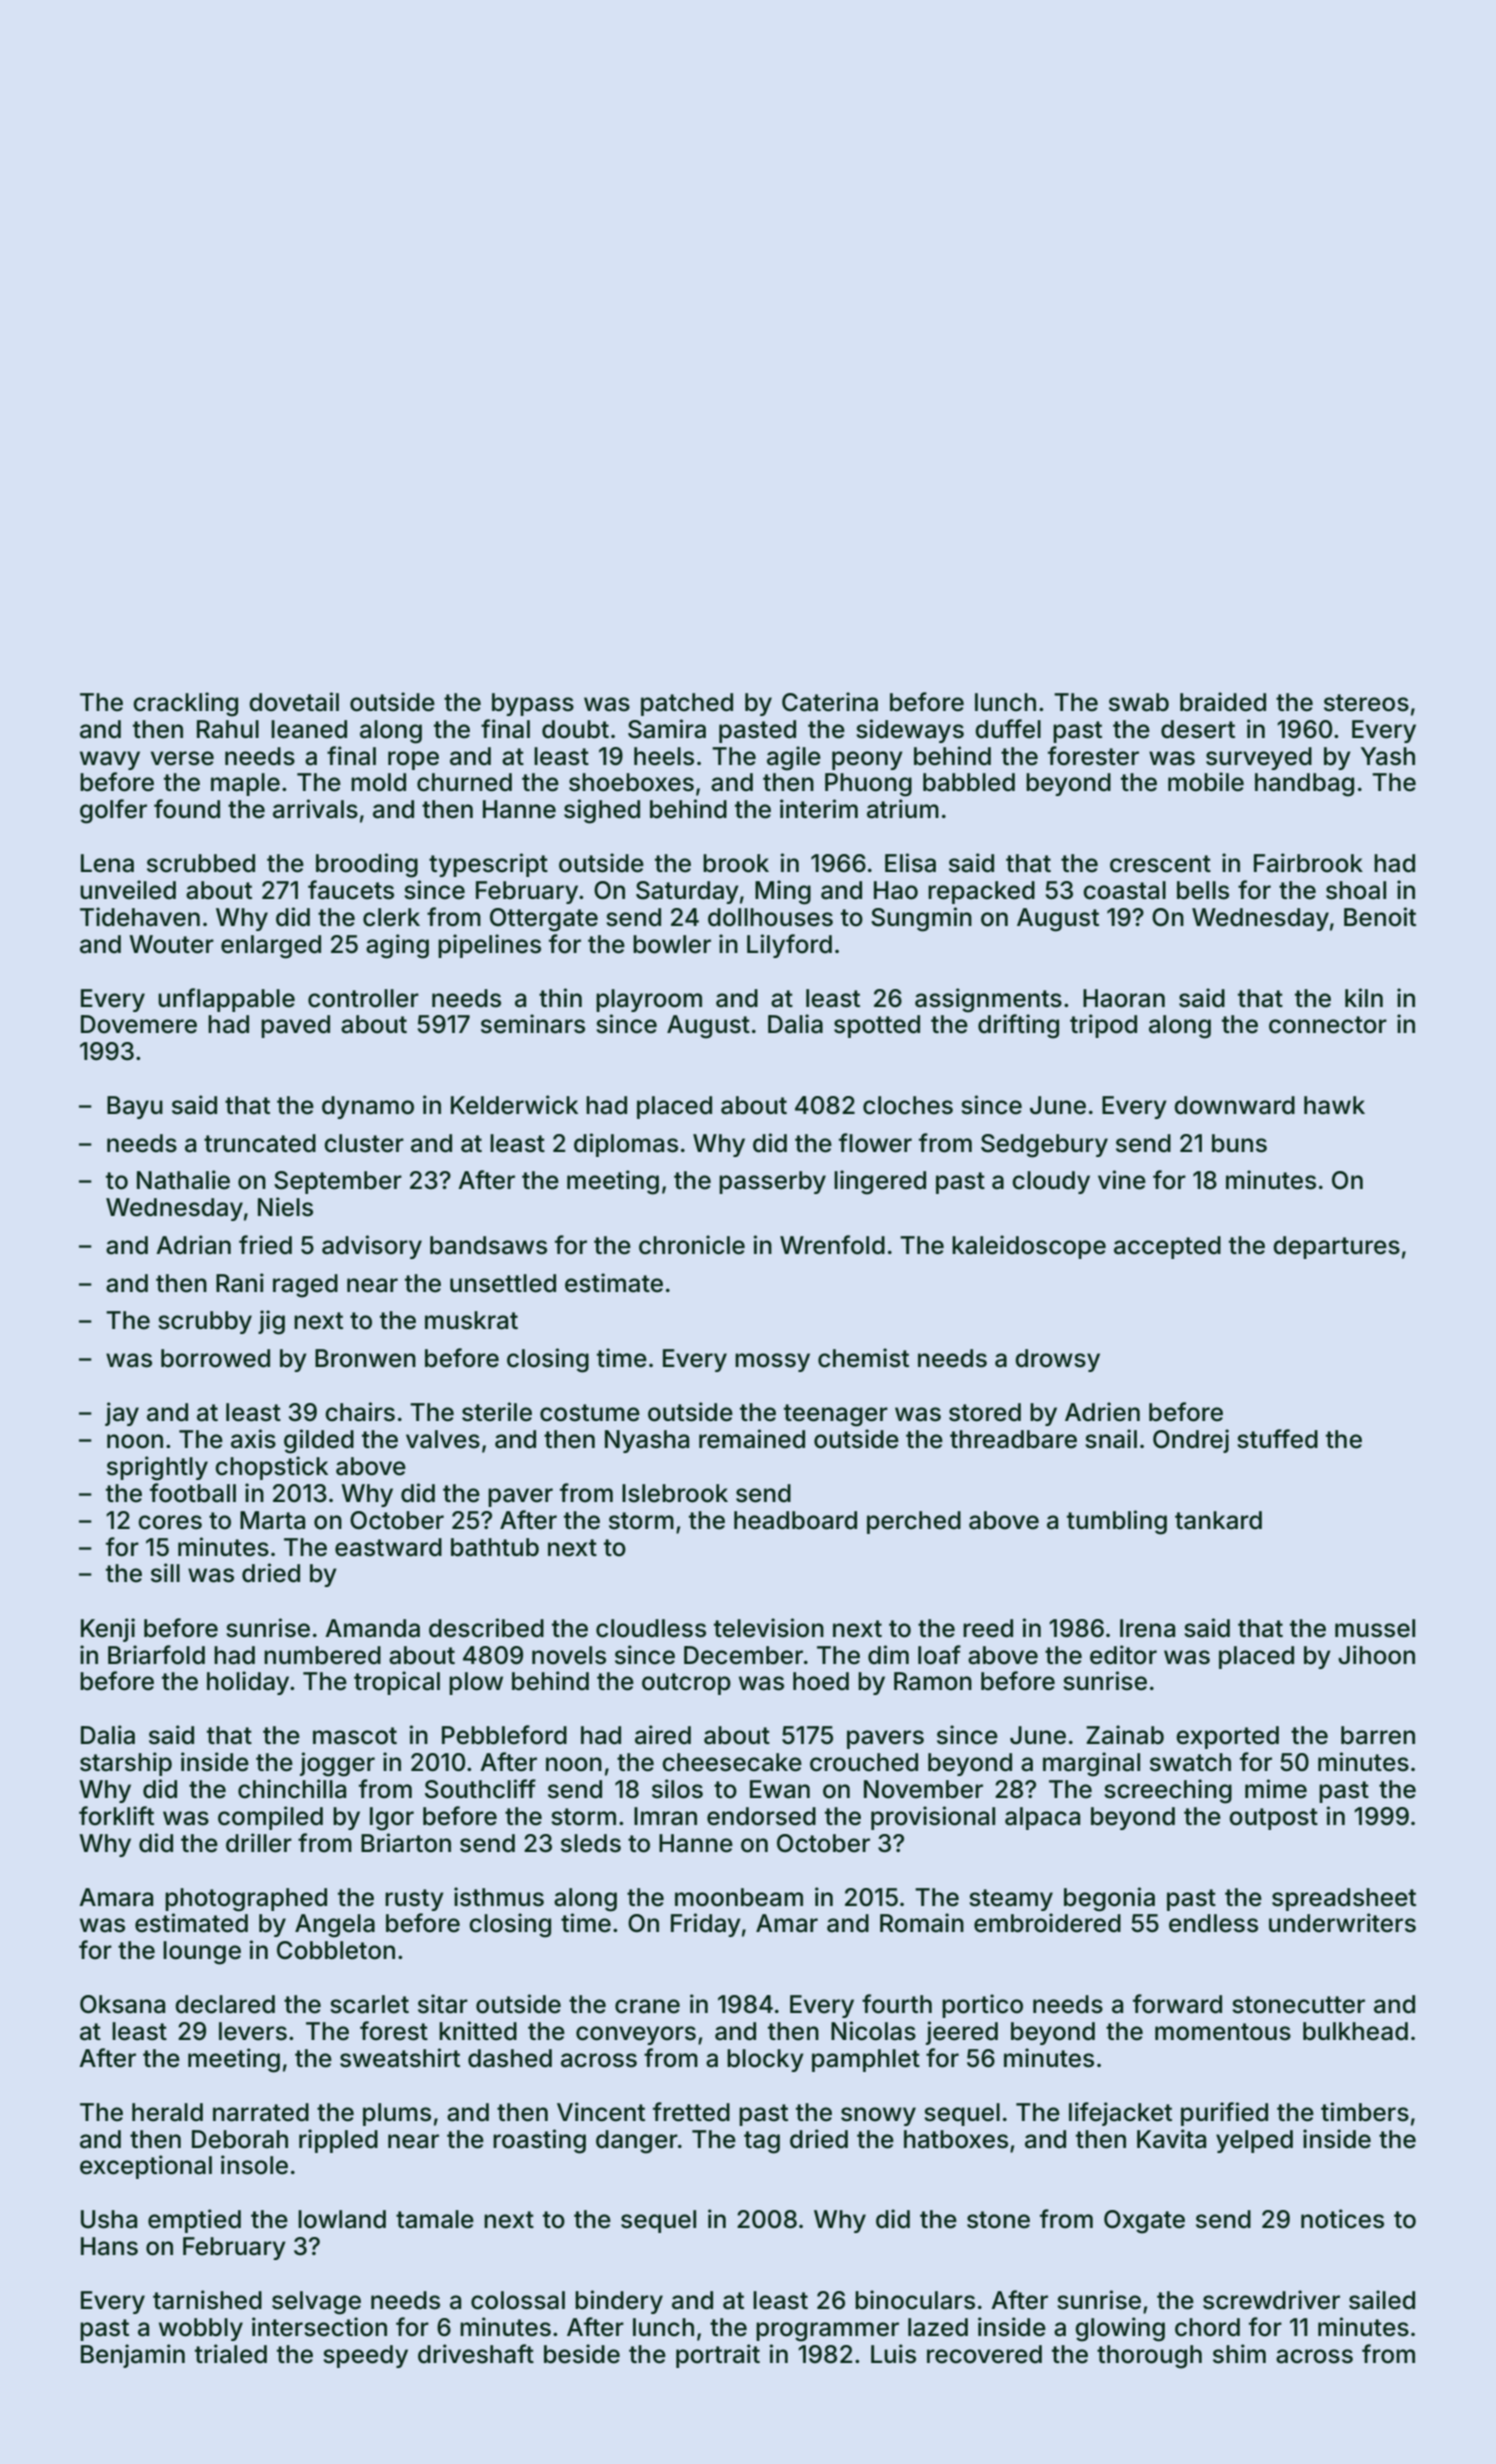 This document has width=1496, height=2464. What do you see at coordinates (1277, 1439) in the document?
I see `stuffed` at bounding box center [1277, 1439].
